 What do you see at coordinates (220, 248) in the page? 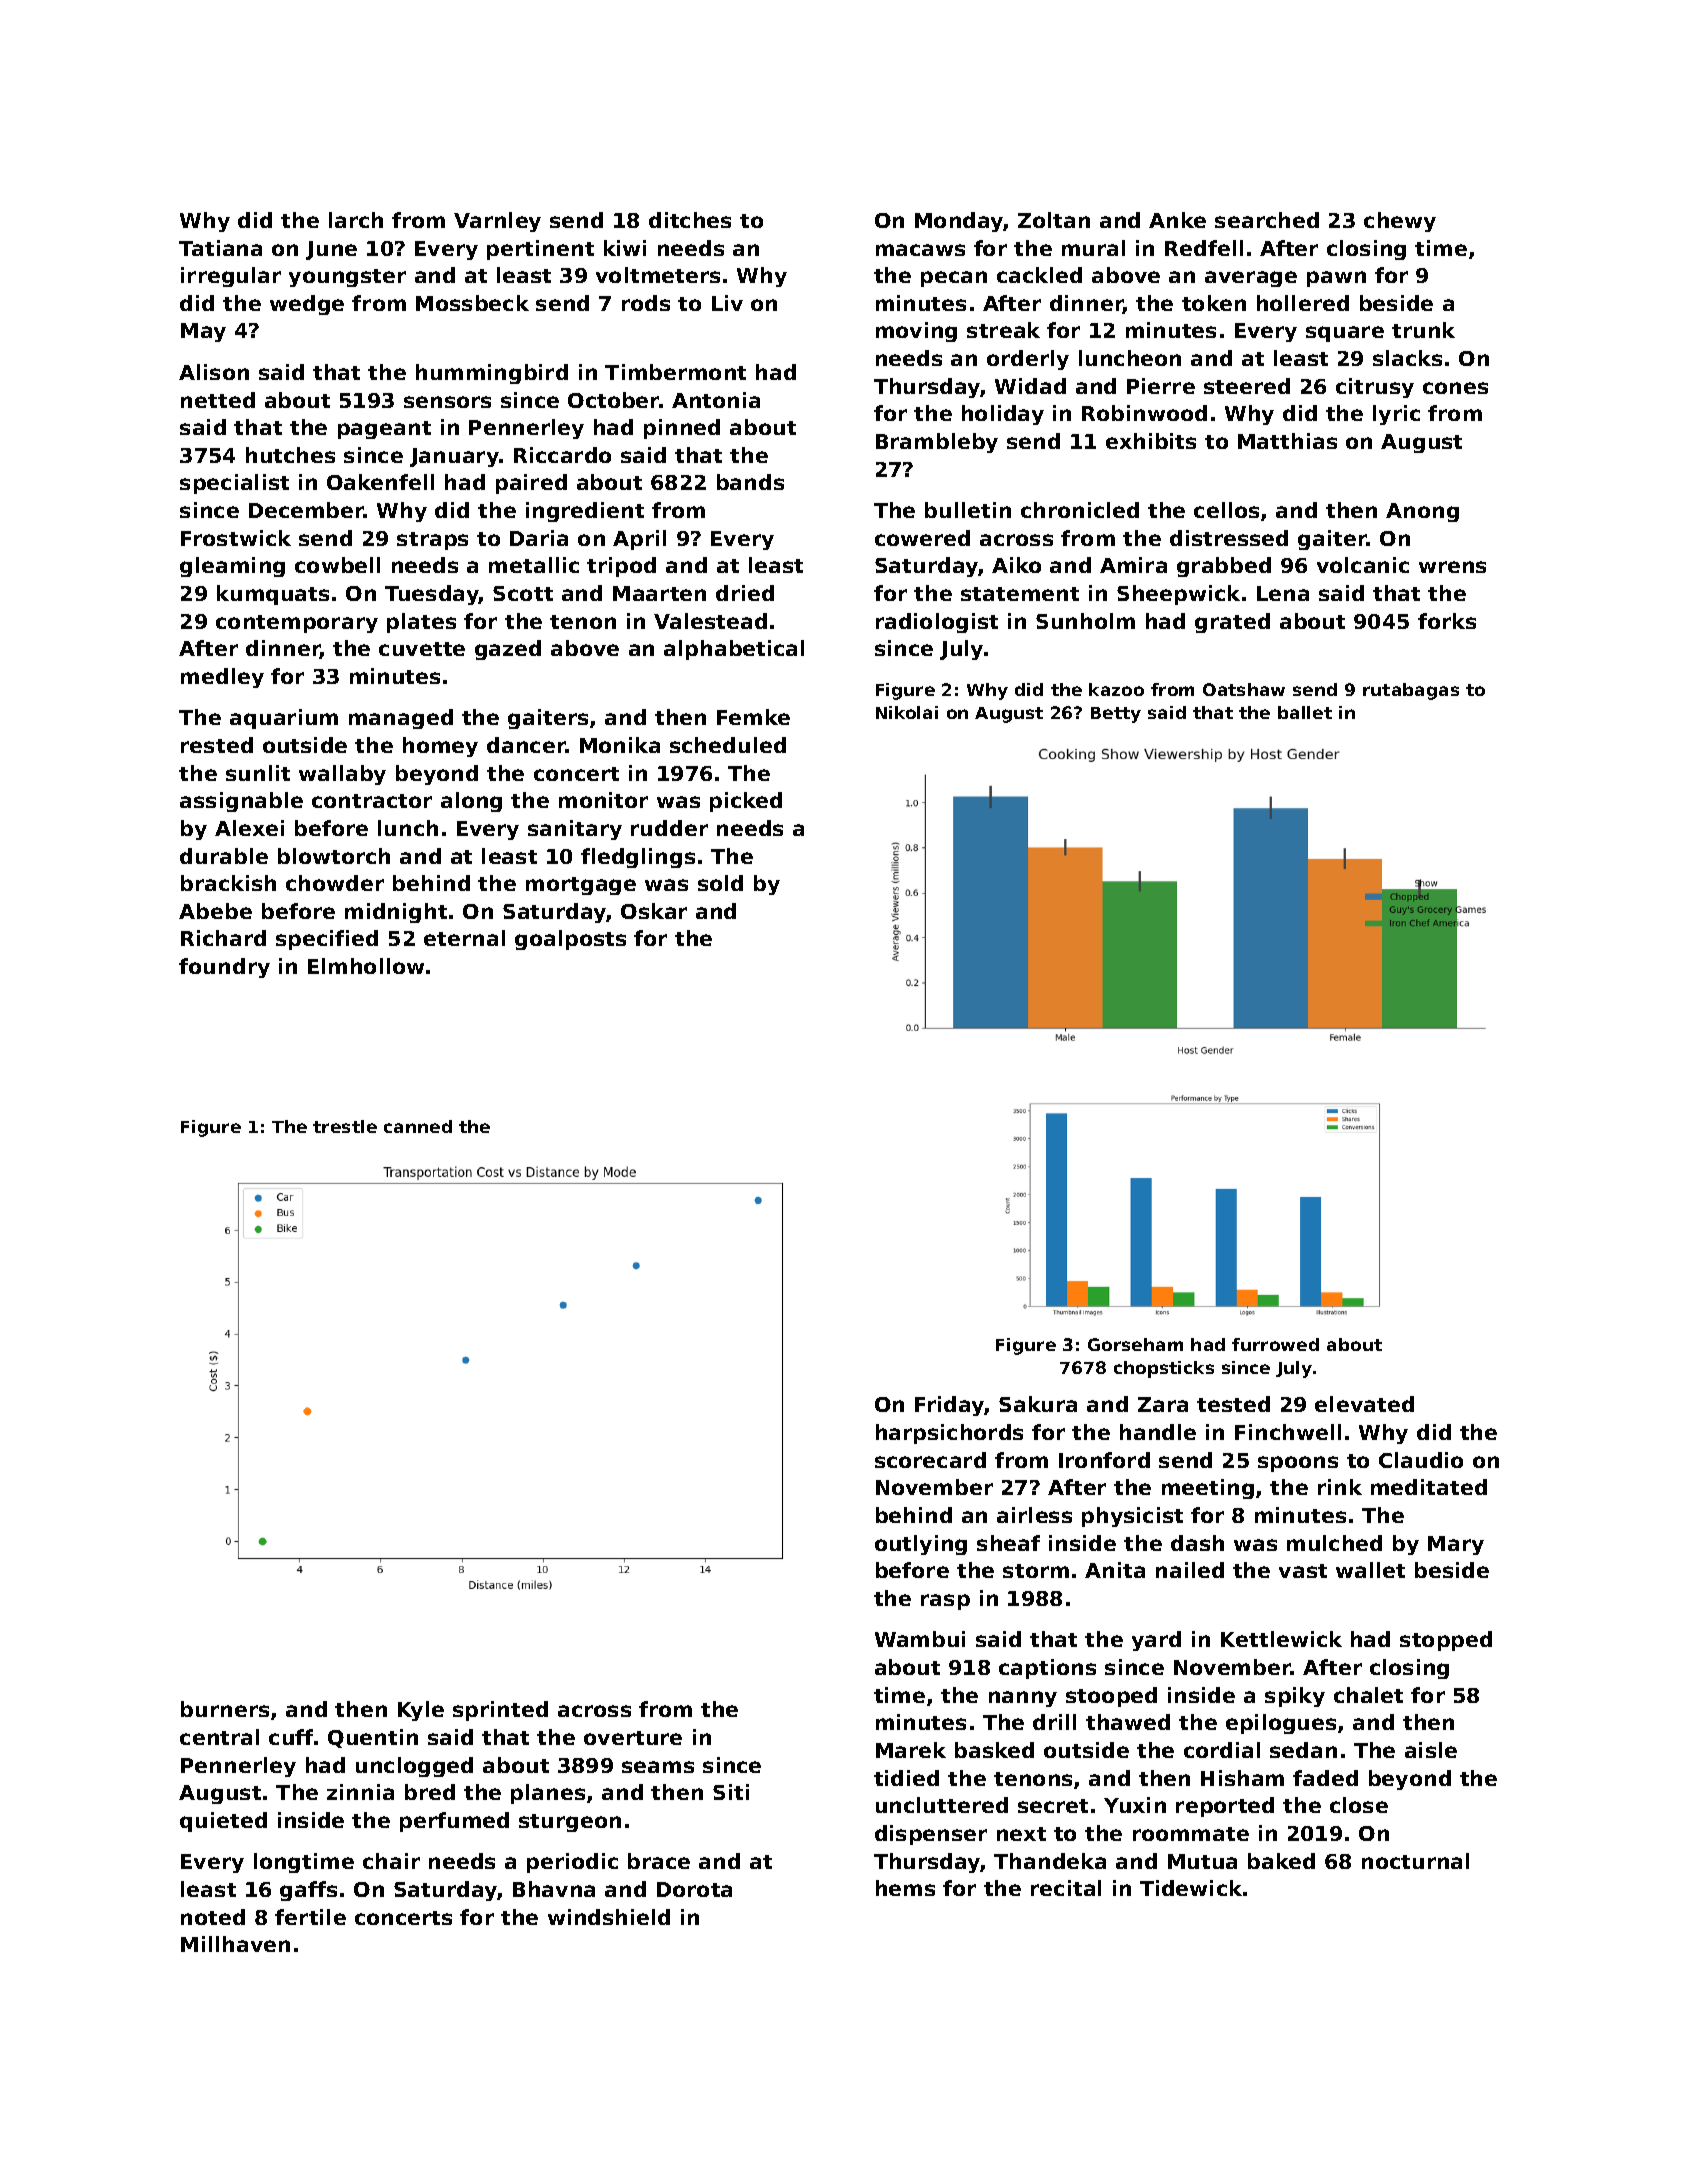
I see `Tatiana` at bounding box center [220, 248].
